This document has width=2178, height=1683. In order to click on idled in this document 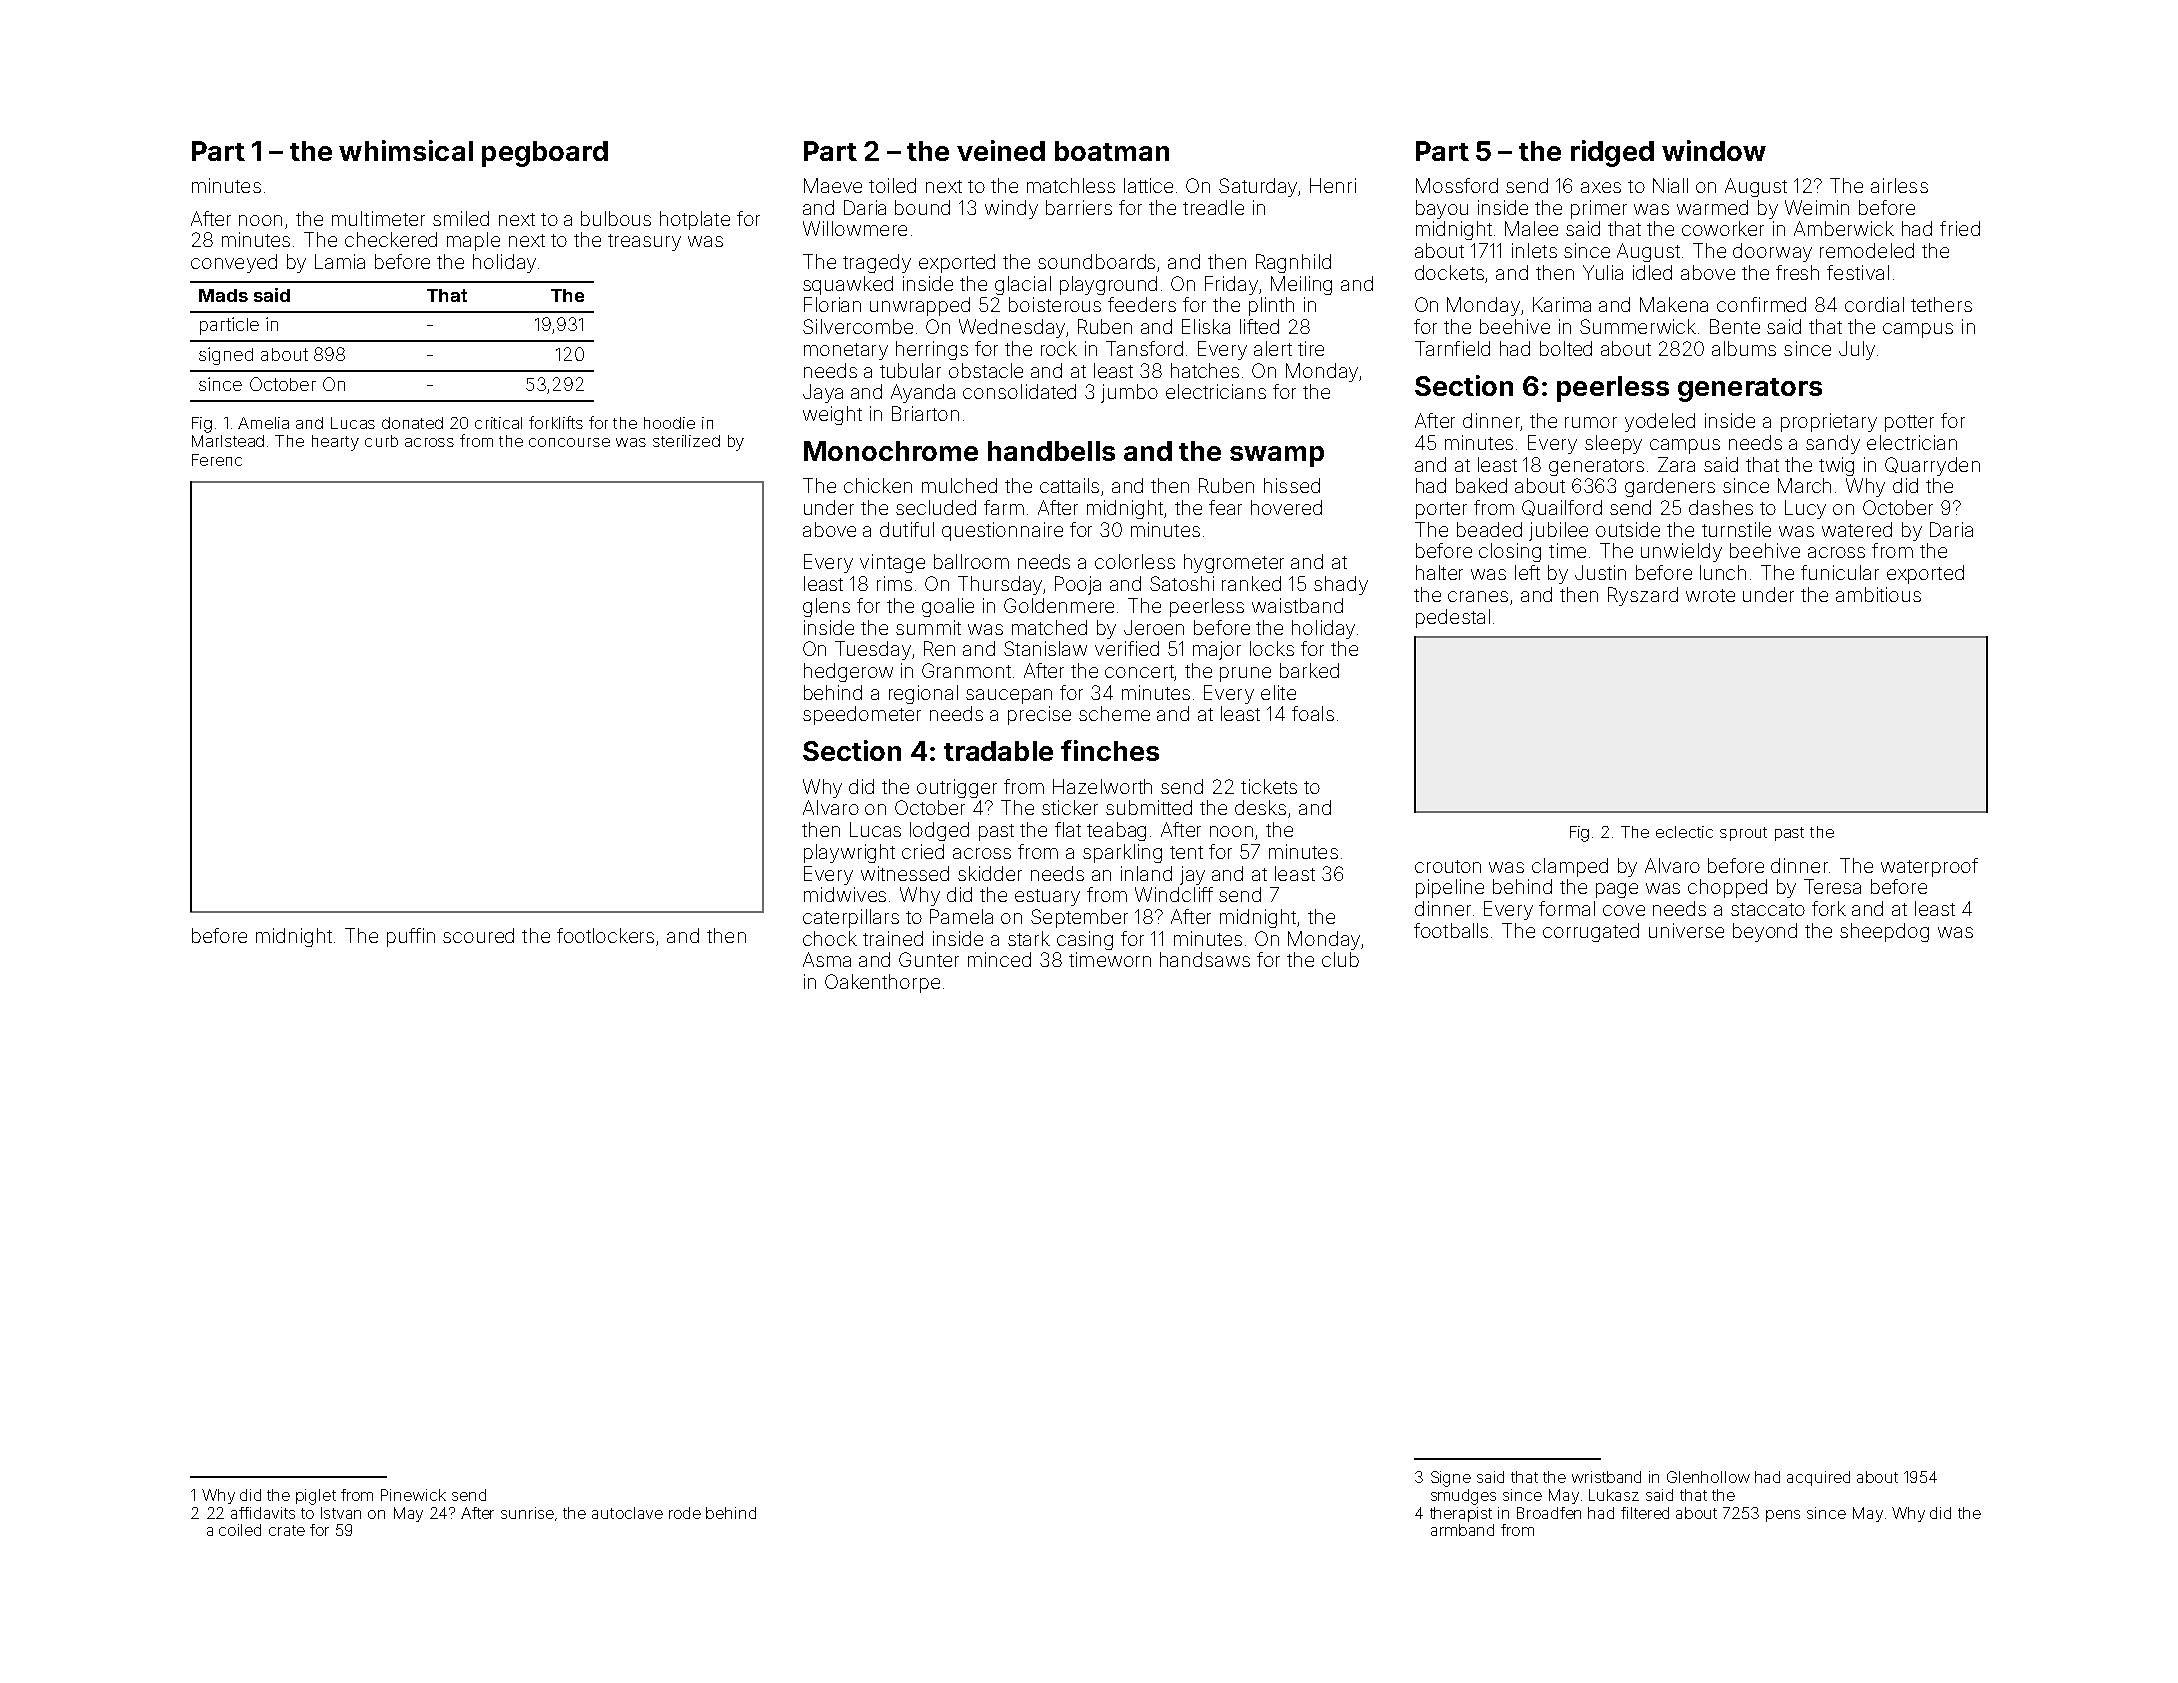, I will do `click(1652, 272)`.
